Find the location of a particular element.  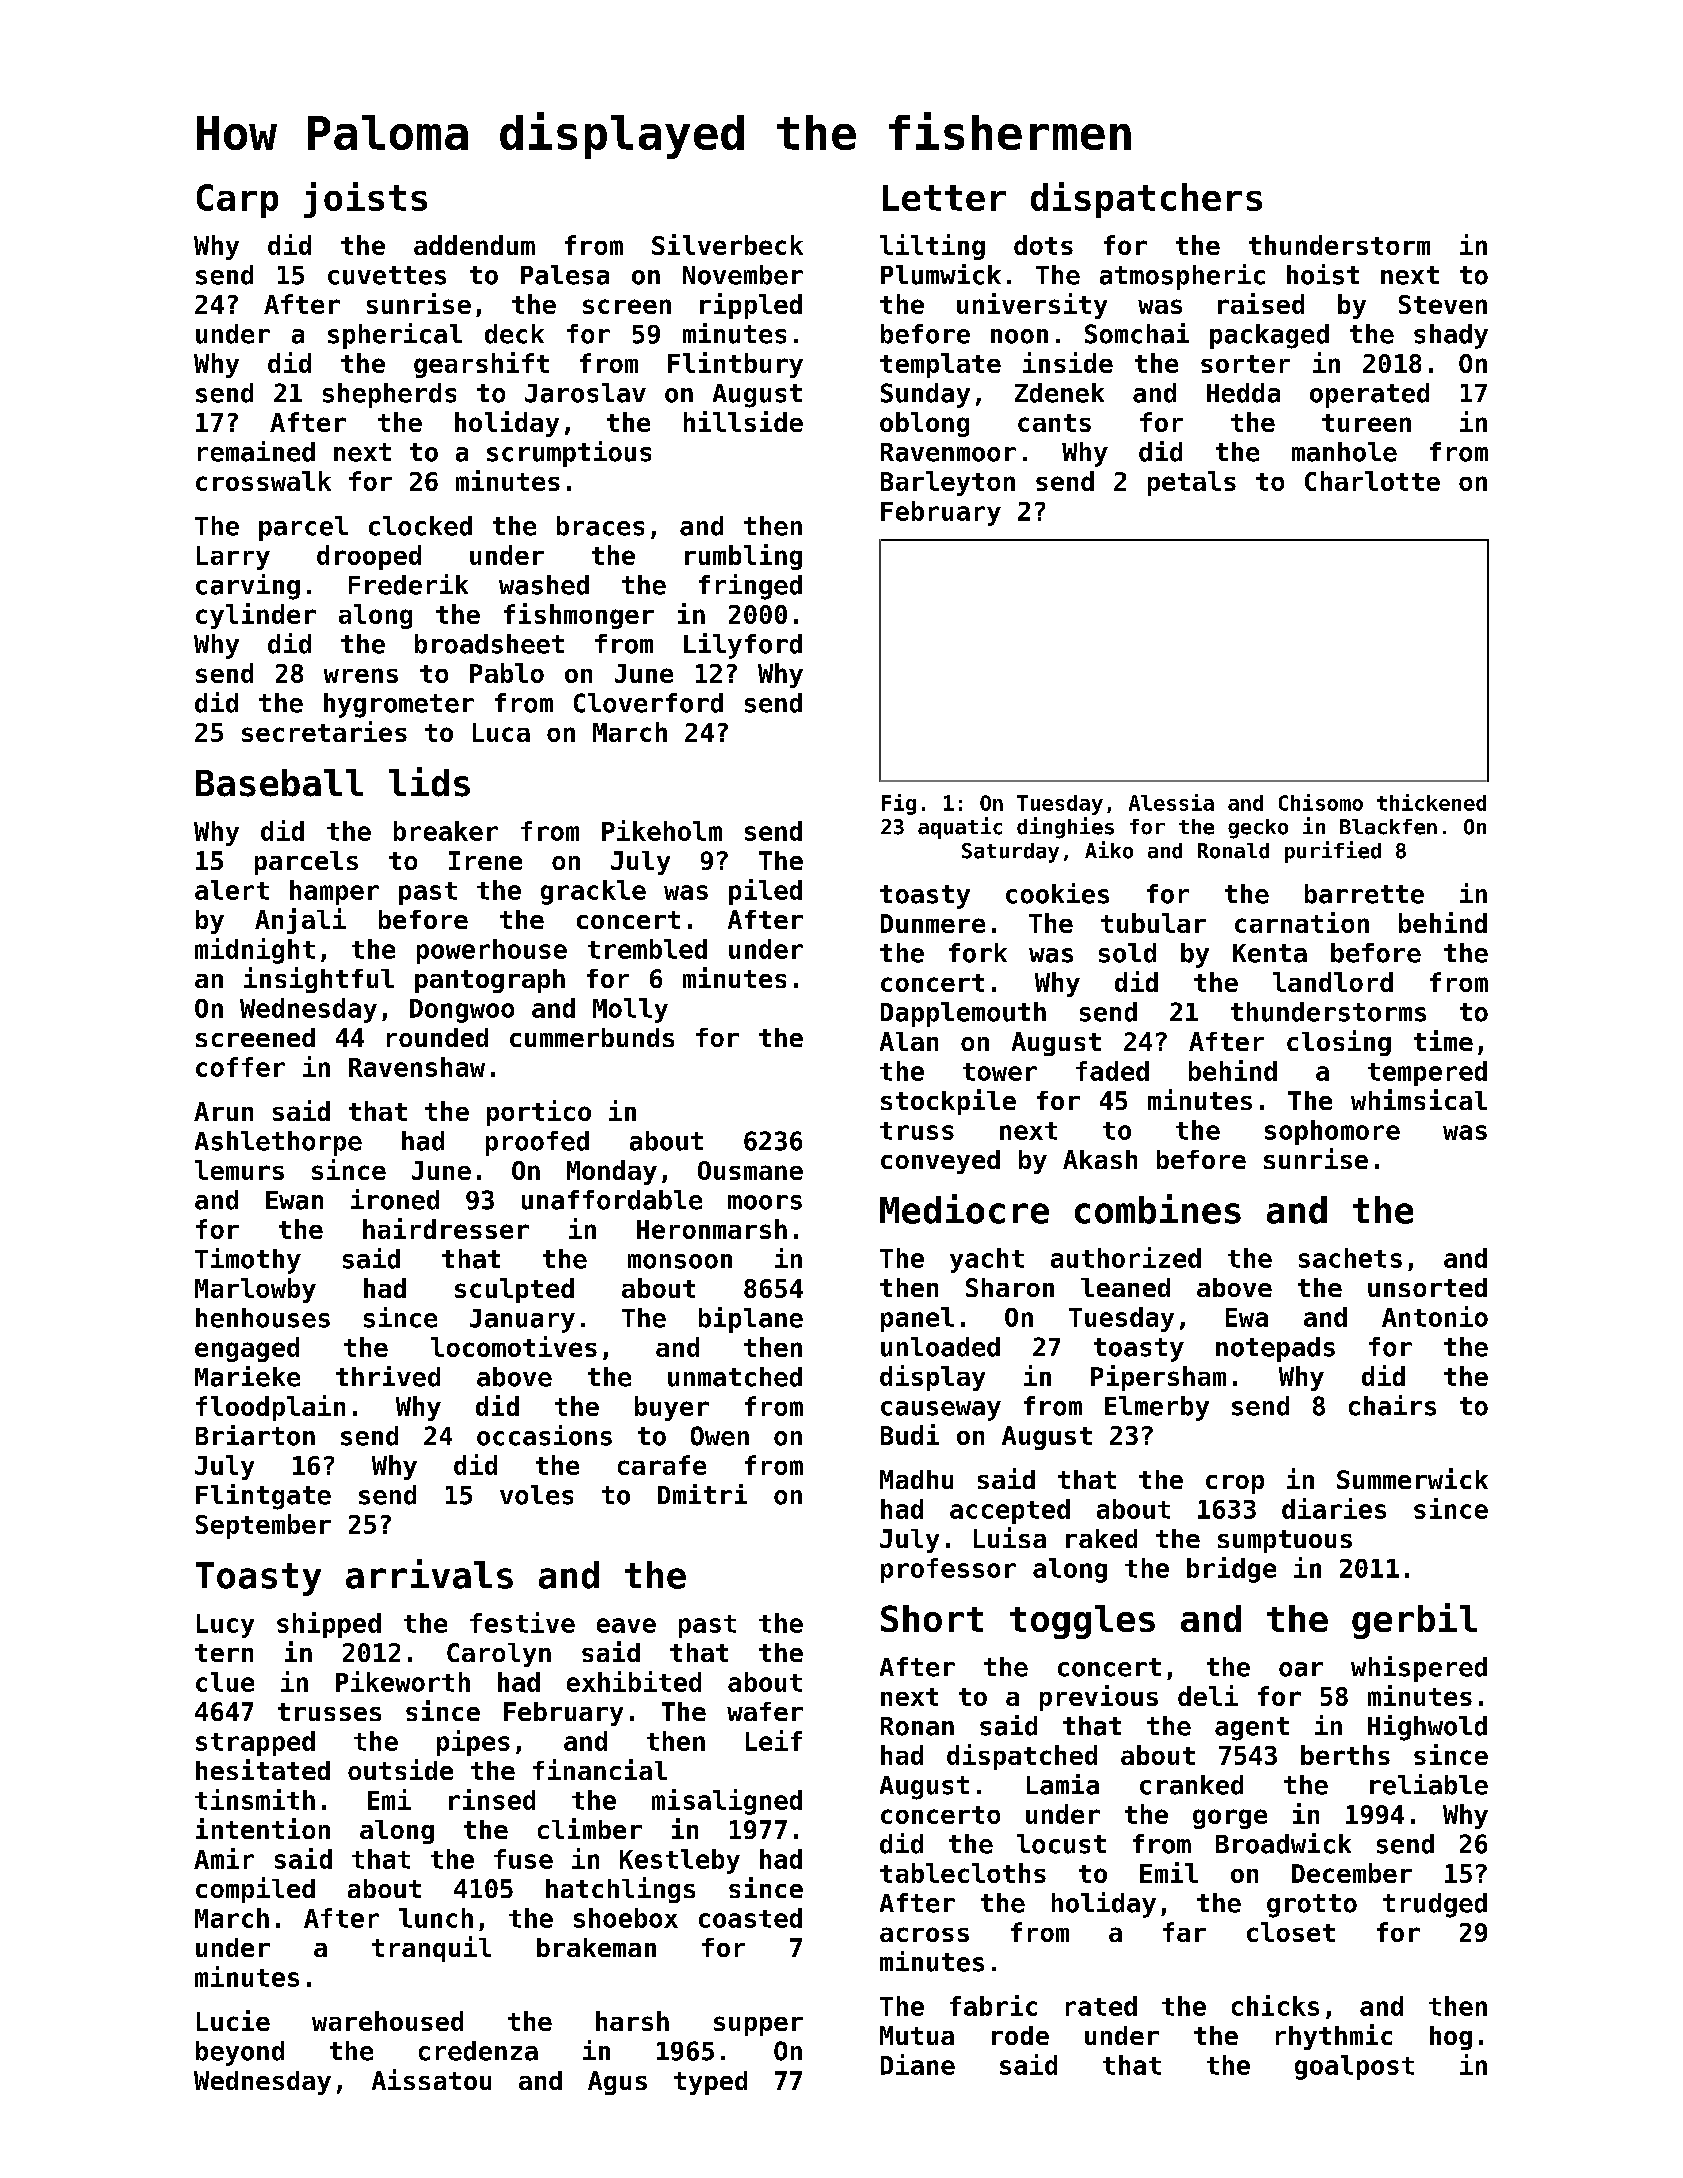

Baseball is located at coordinates (279, 783).
